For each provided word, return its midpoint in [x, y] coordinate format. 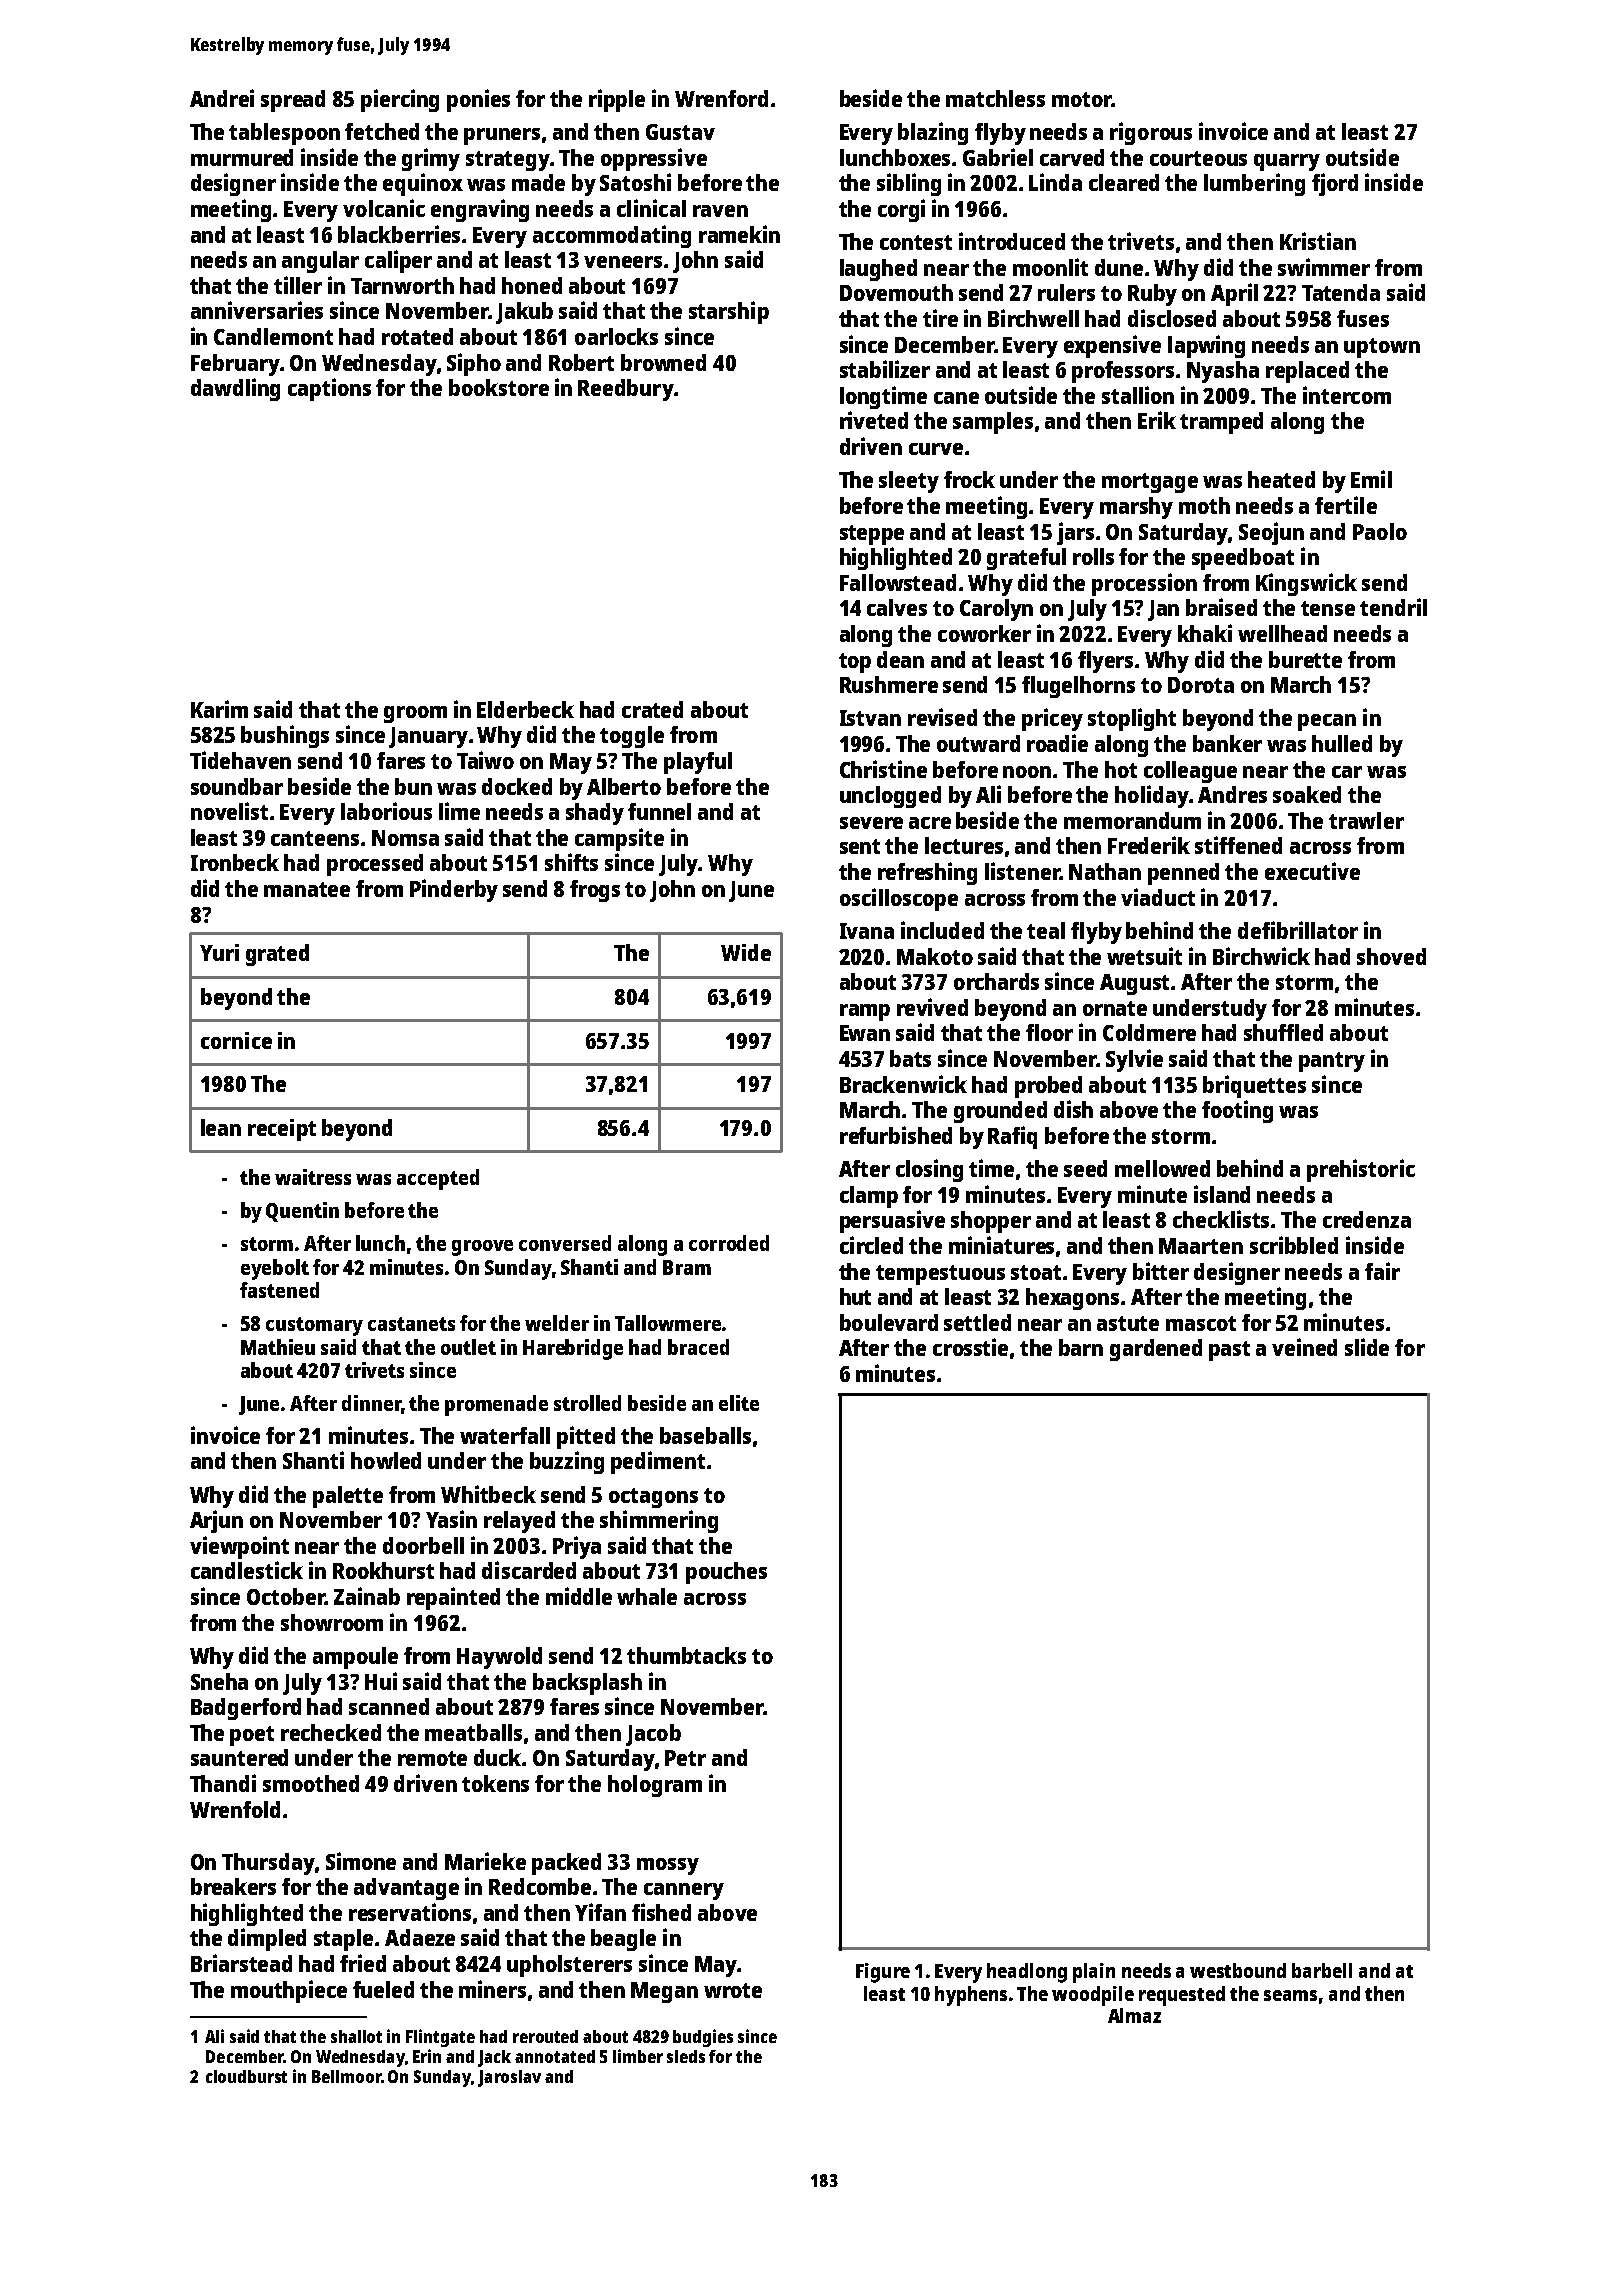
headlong [1027, 1973]
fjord [1335, 184]
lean [221, 1127]
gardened [1156, 1350]
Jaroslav [509, 2078]
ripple [617, 100]
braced [698, 1347]
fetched [382, 131]
